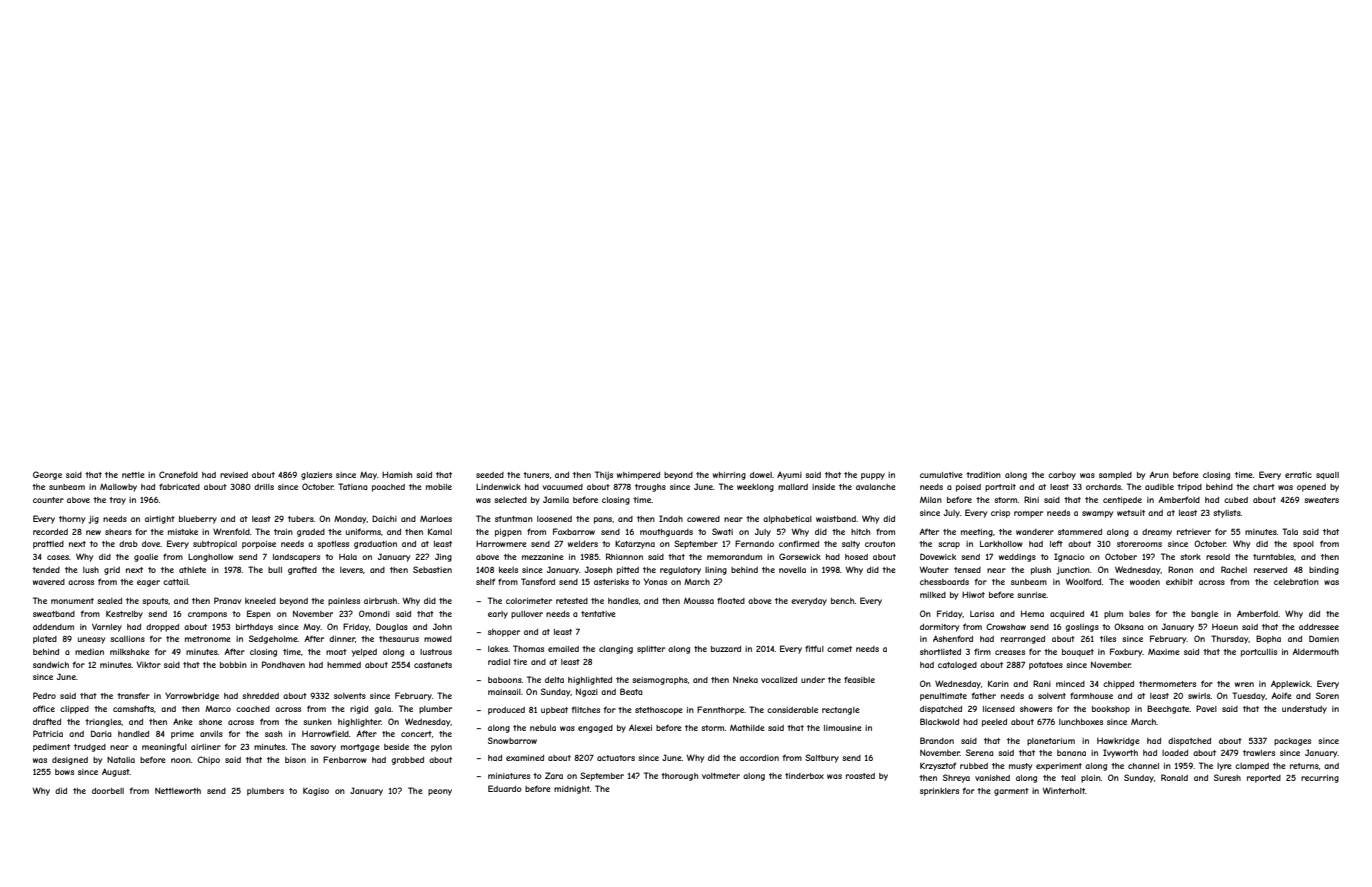 This screenshot has width=1372, height=887. What do you see at coordinates (1296, 582) in the screenshot?
I see `celebration` at bounding box center [1296, 582].
